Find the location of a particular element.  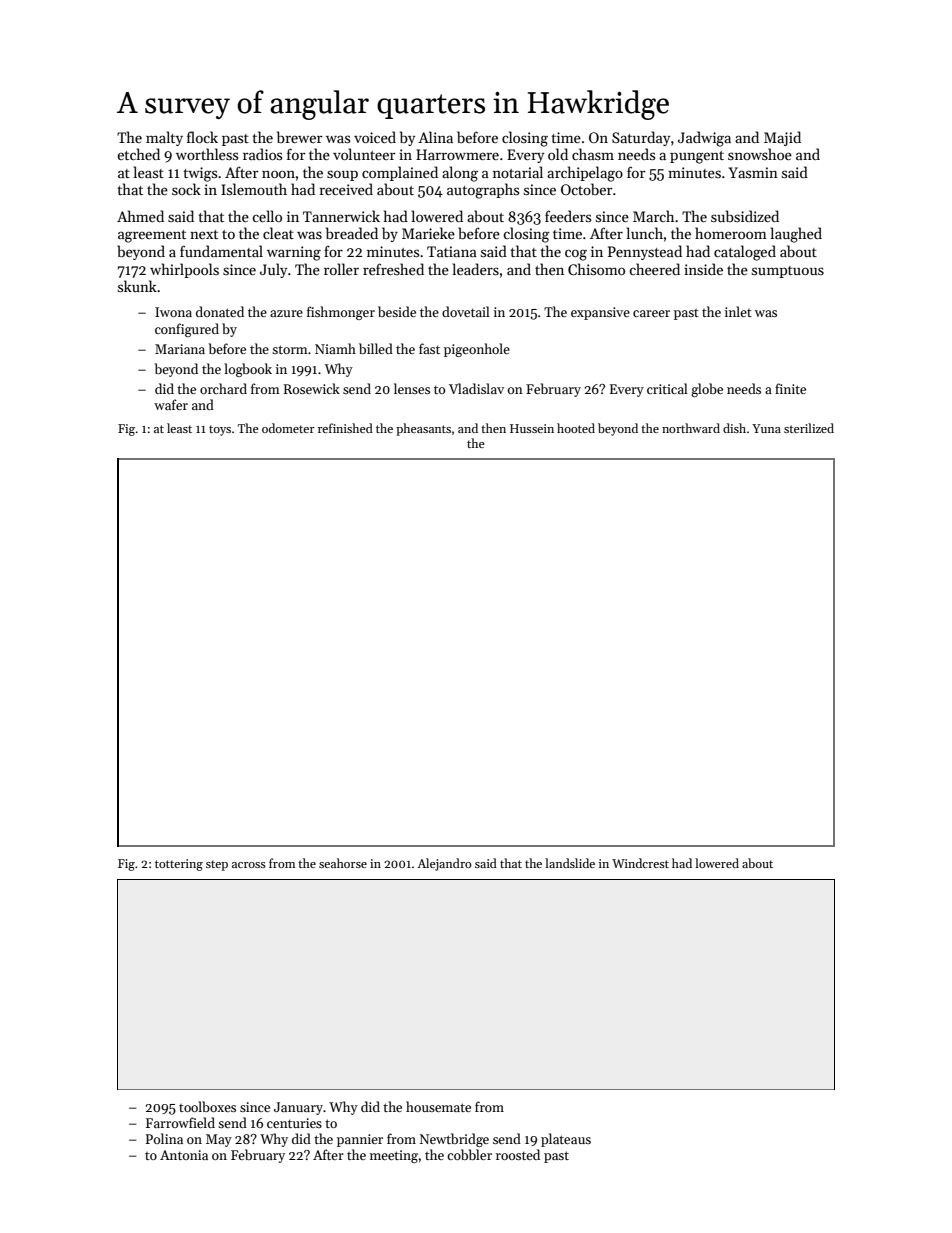

toolboxes is located at coordinates (207, 1106).
